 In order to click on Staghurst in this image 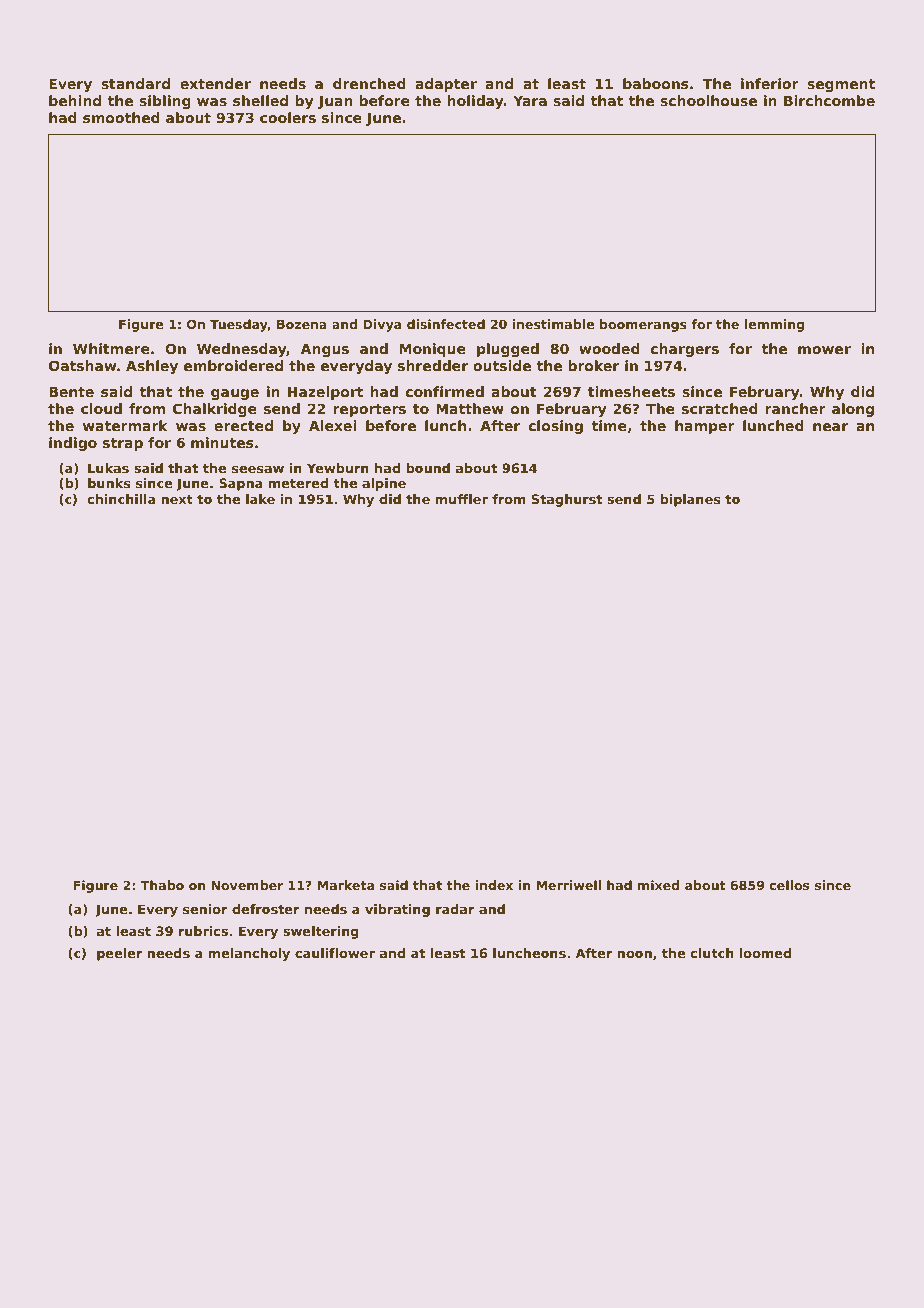, I will do `click(567, 500)`.
